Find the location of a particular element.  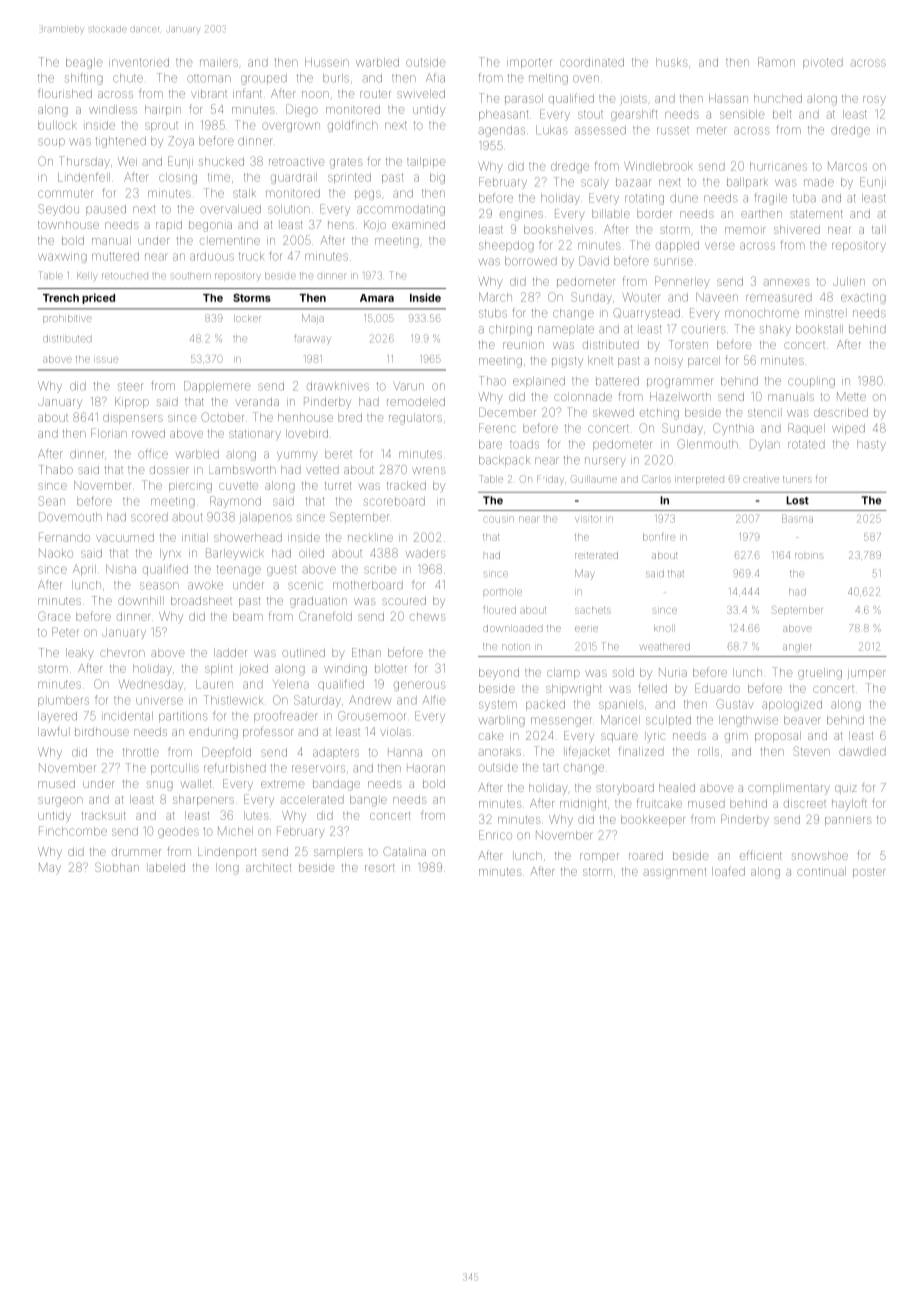

angler is located at coordinates (797, 648).
